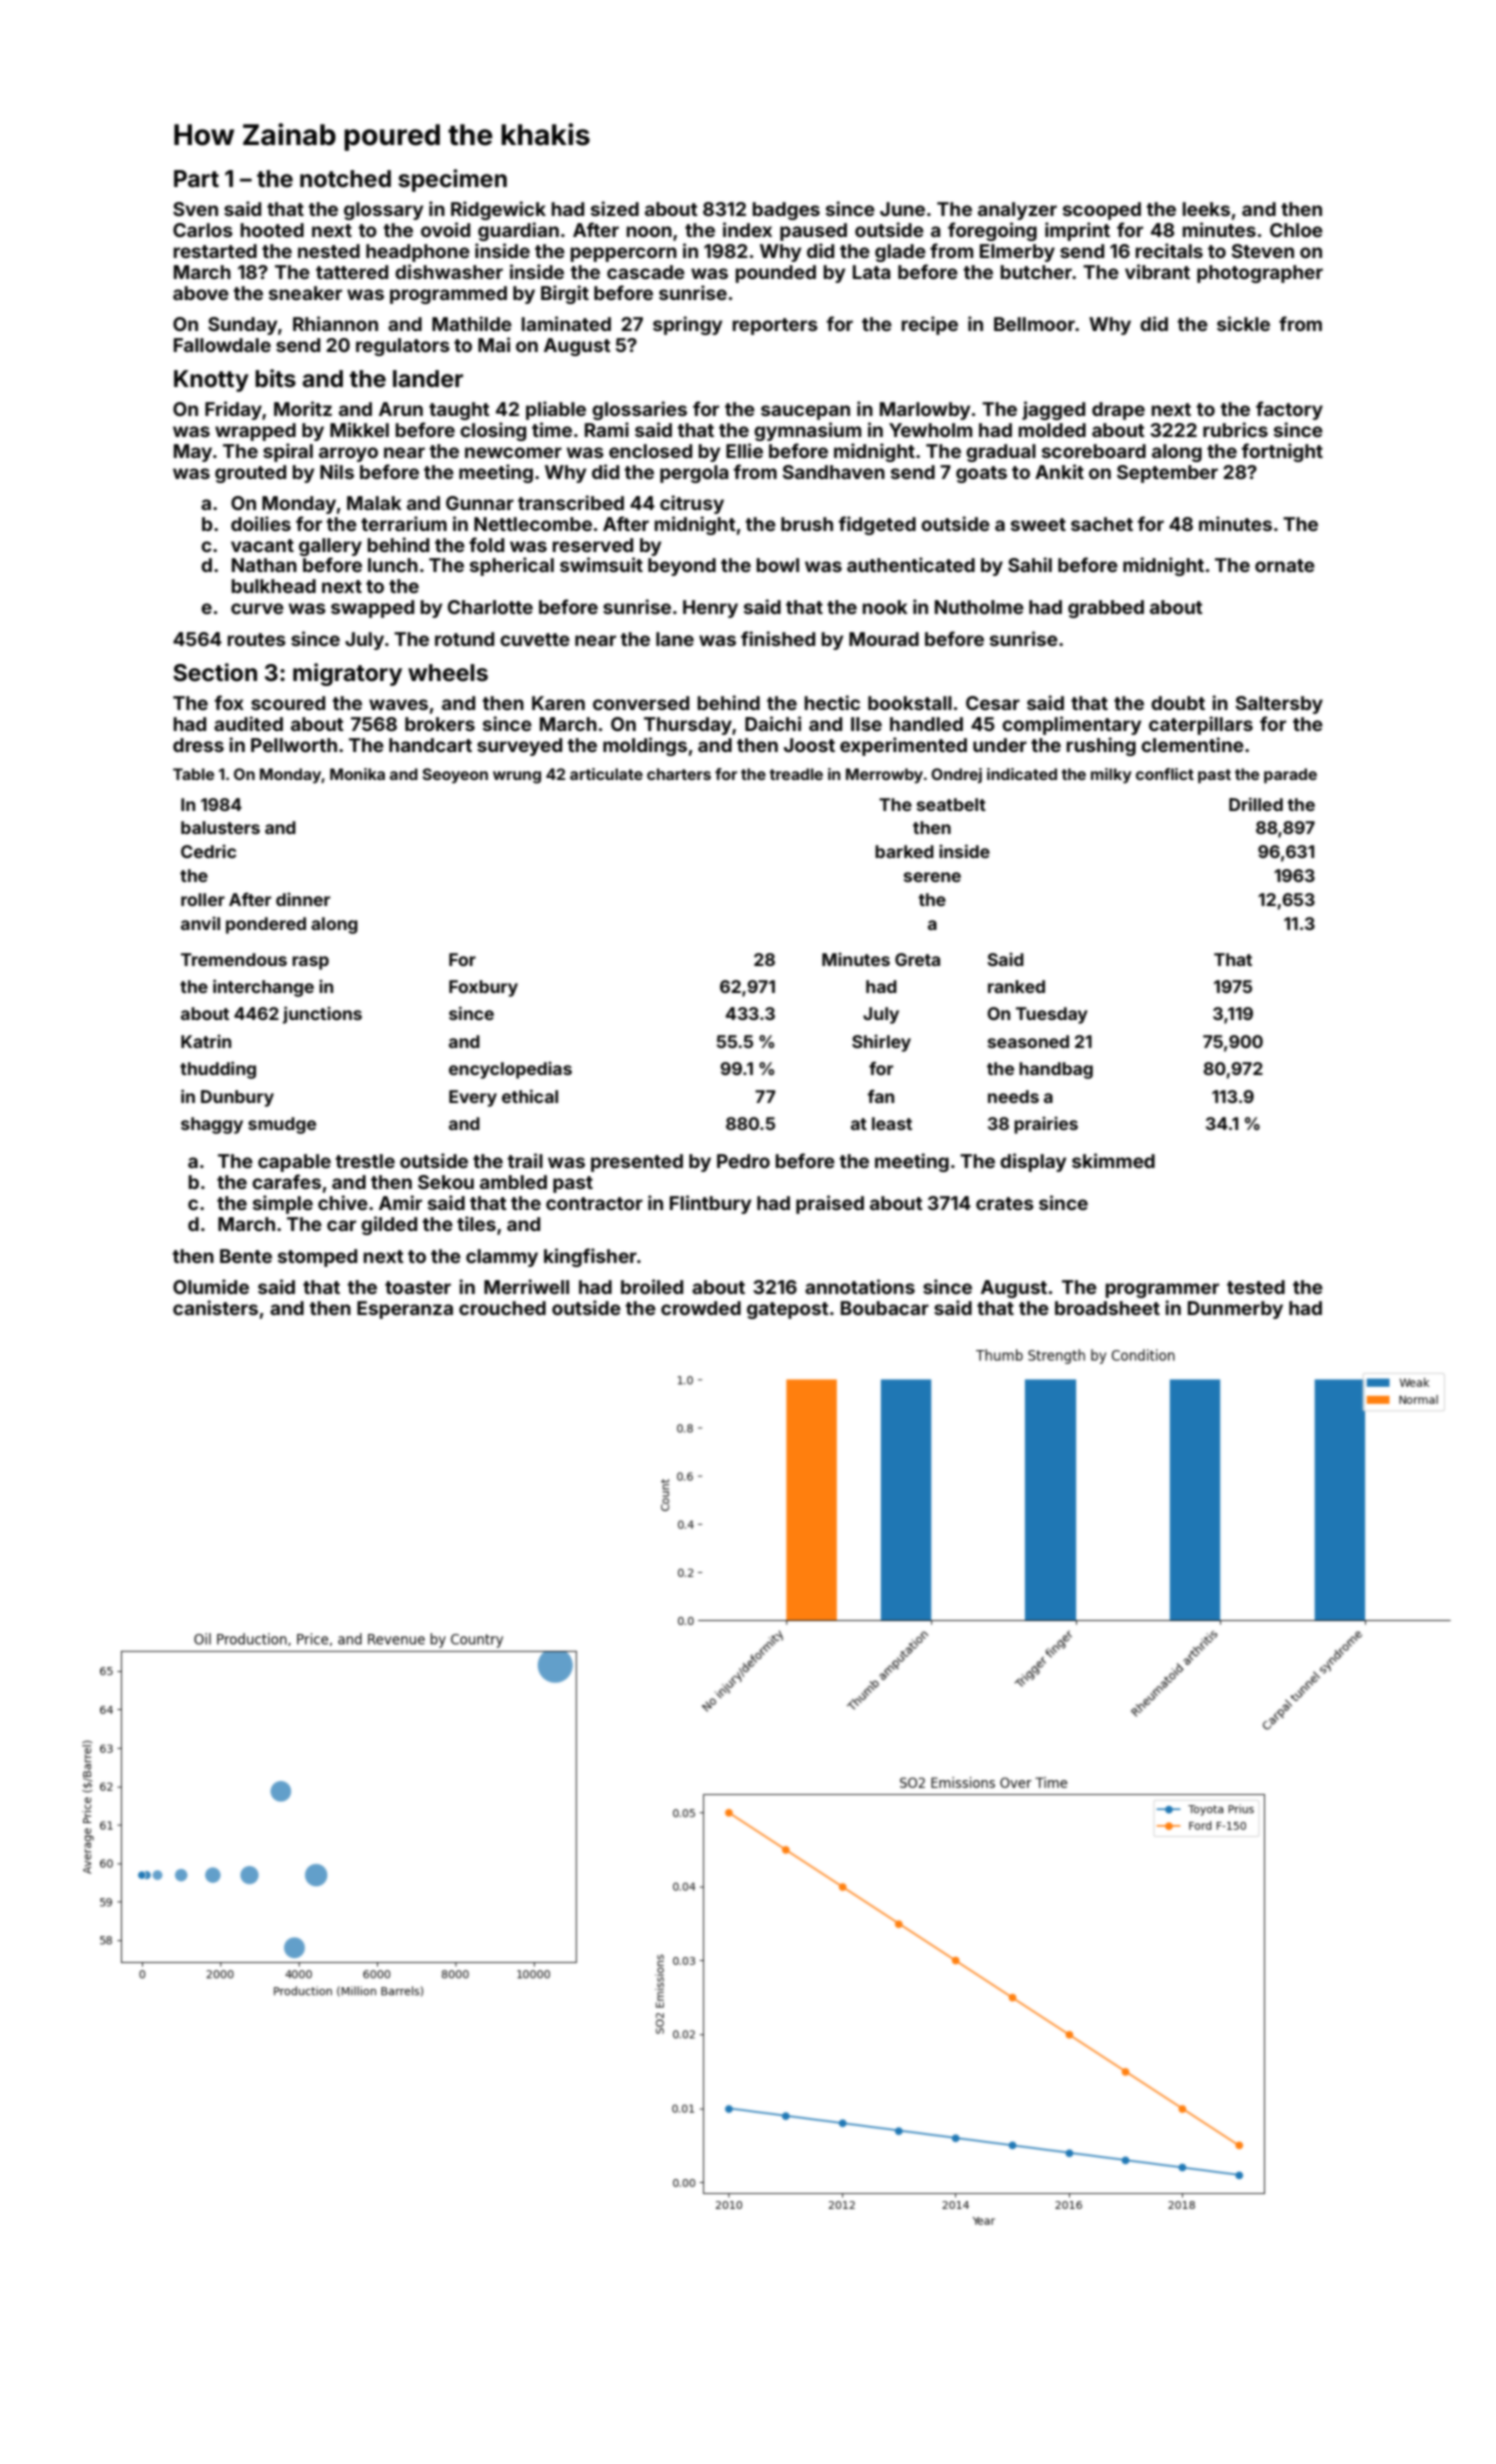  What do you see at coordinates (590, 1257) in the screenshot?
I see `kingfisher` at bounding box center [590, 1257].
